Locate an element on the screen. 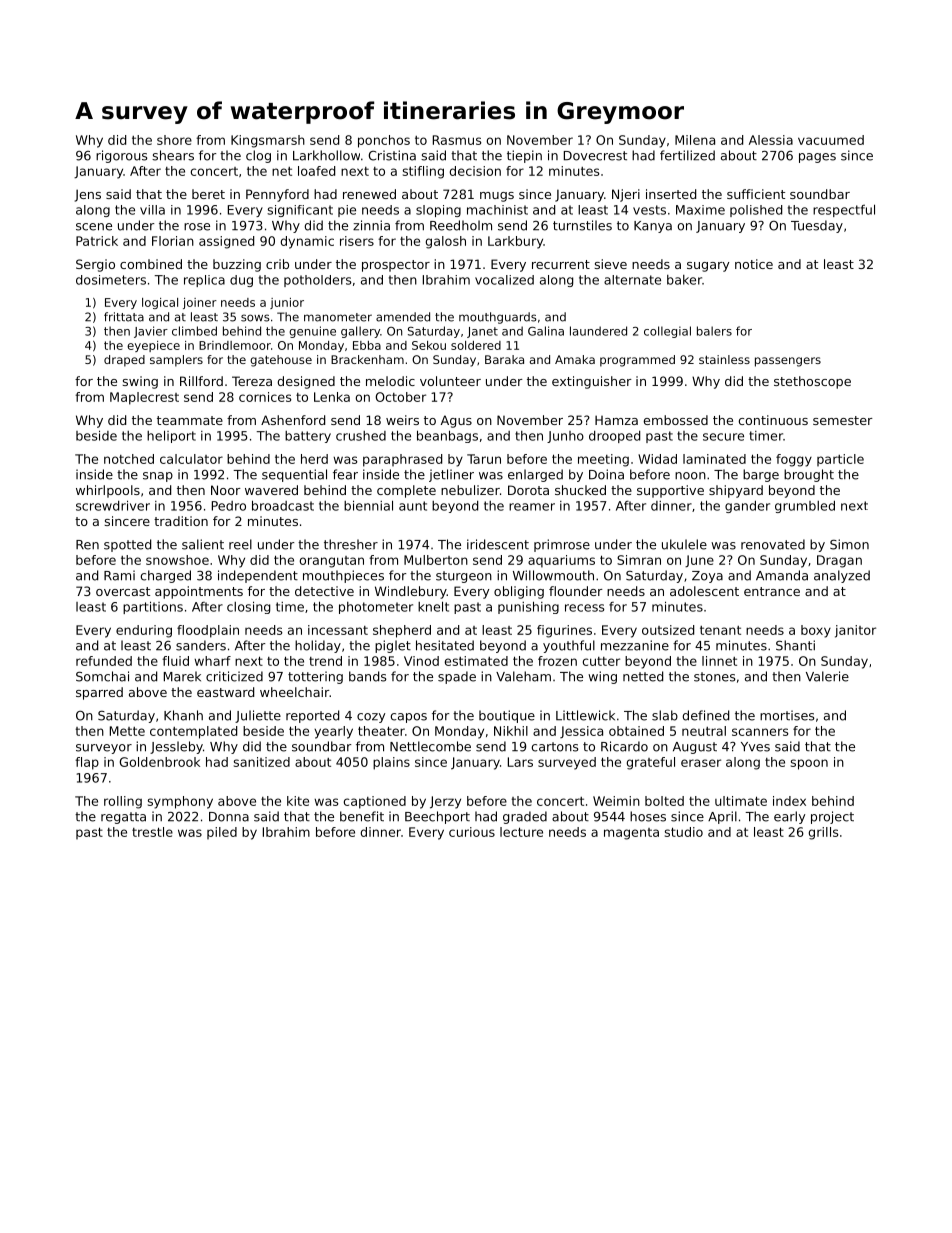  whirlpools is located at coordinates (108, 491).
